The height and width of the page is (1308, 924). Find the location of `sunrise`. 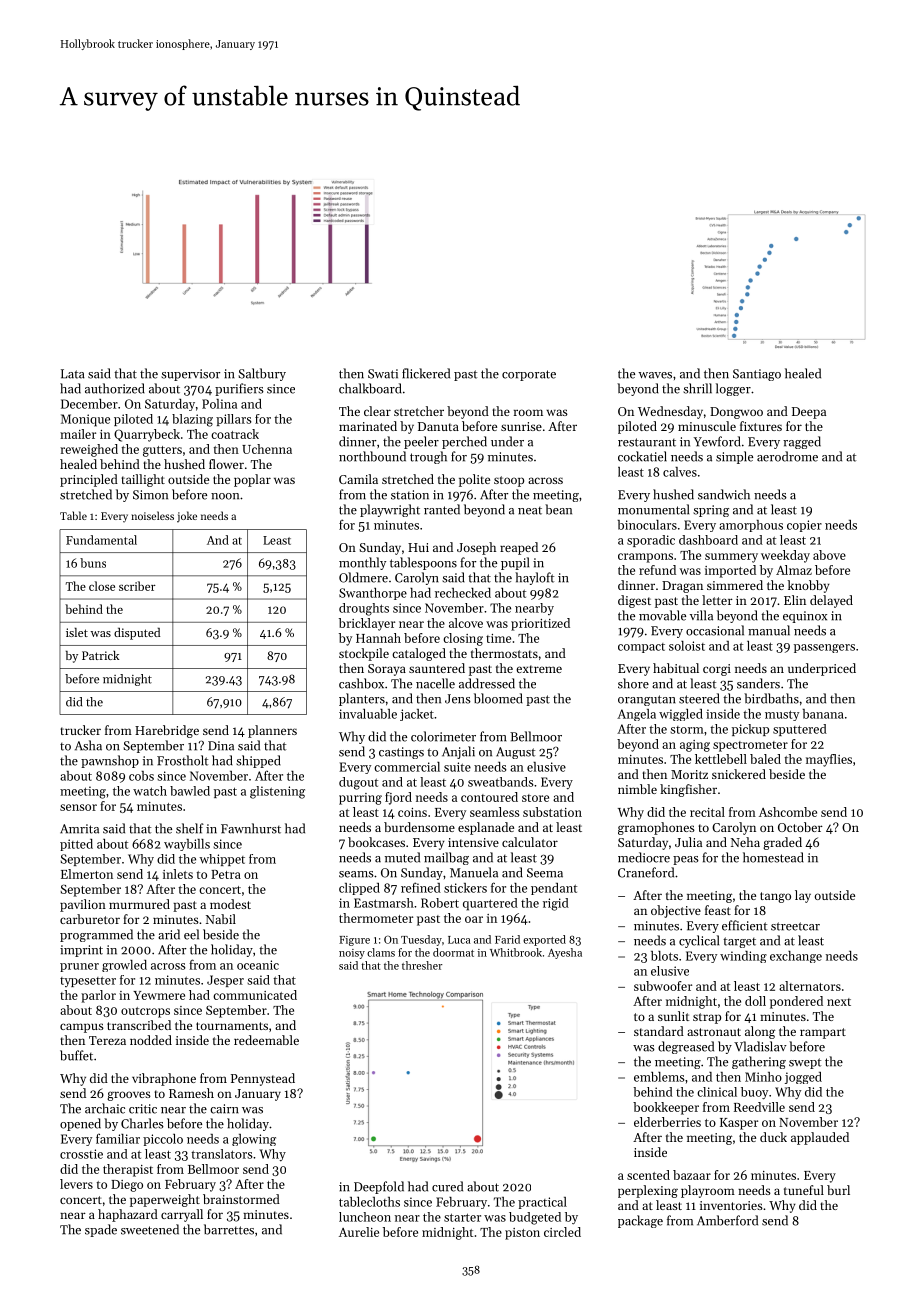

sunrise is located at coordinates (521, 426).
